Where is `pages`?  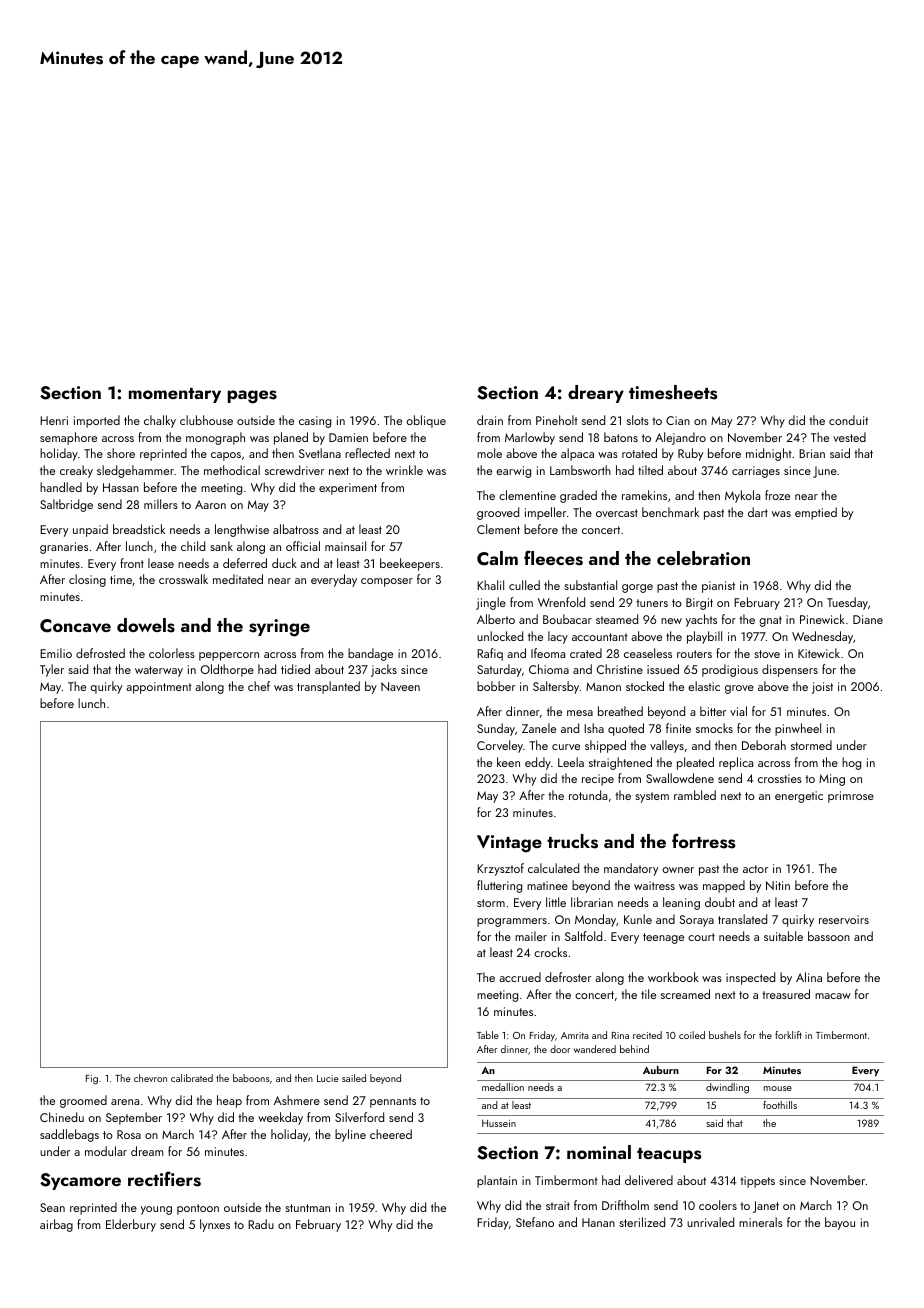 pages is located at coordinates (252, 397).
